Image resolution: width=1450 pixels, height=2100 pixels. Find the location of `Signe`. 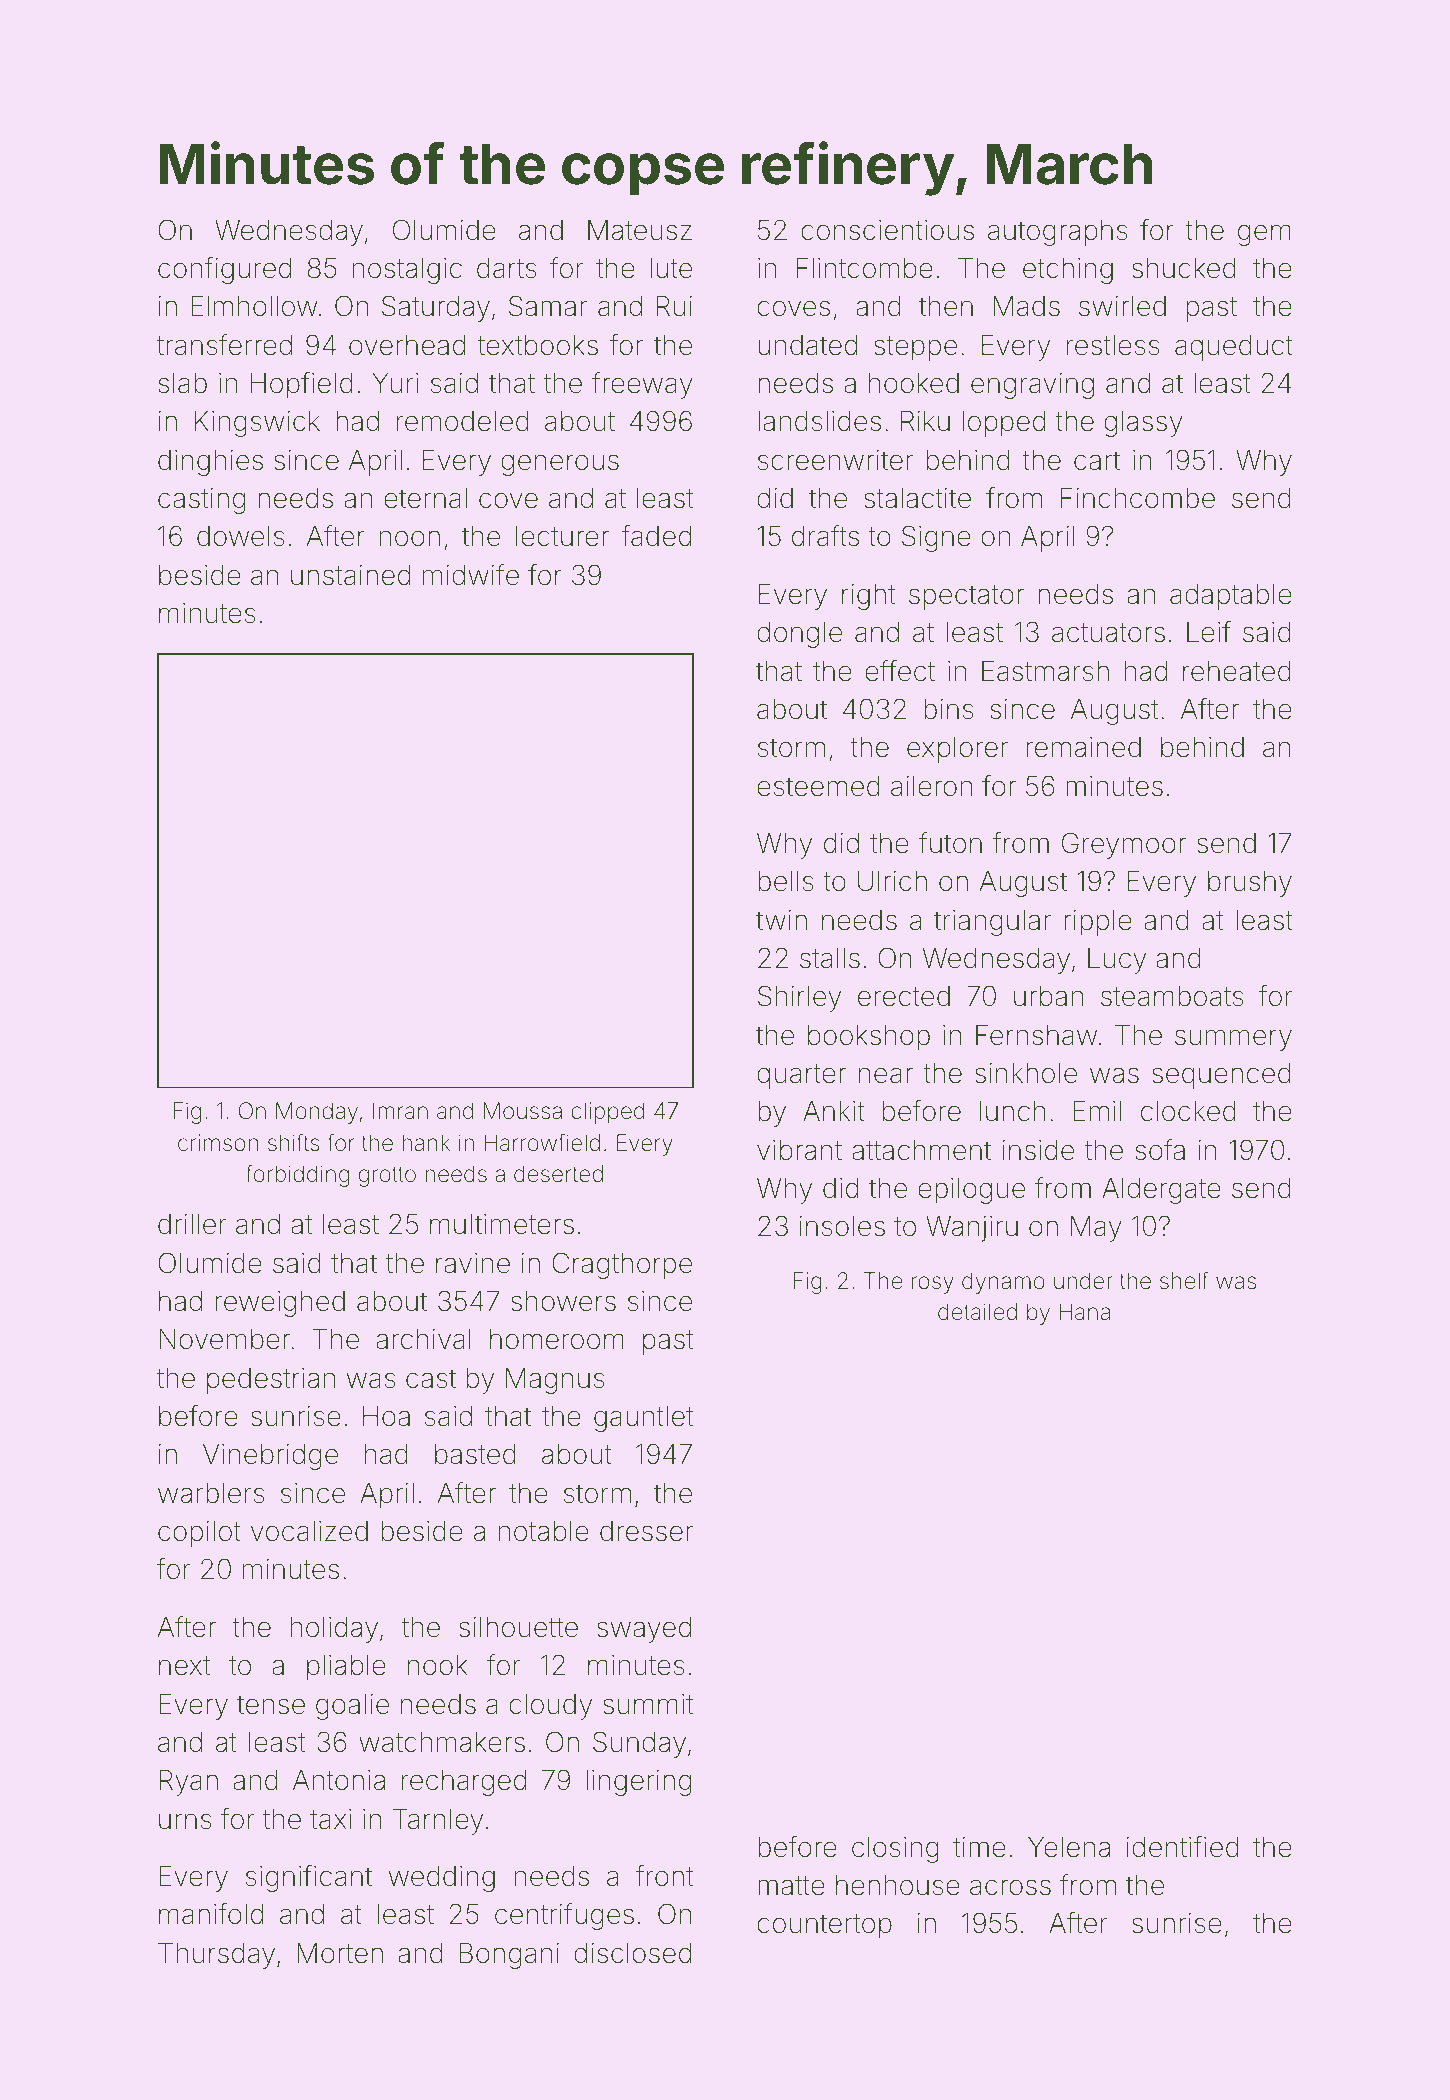

Signe is located at coordinates (936, 538).
